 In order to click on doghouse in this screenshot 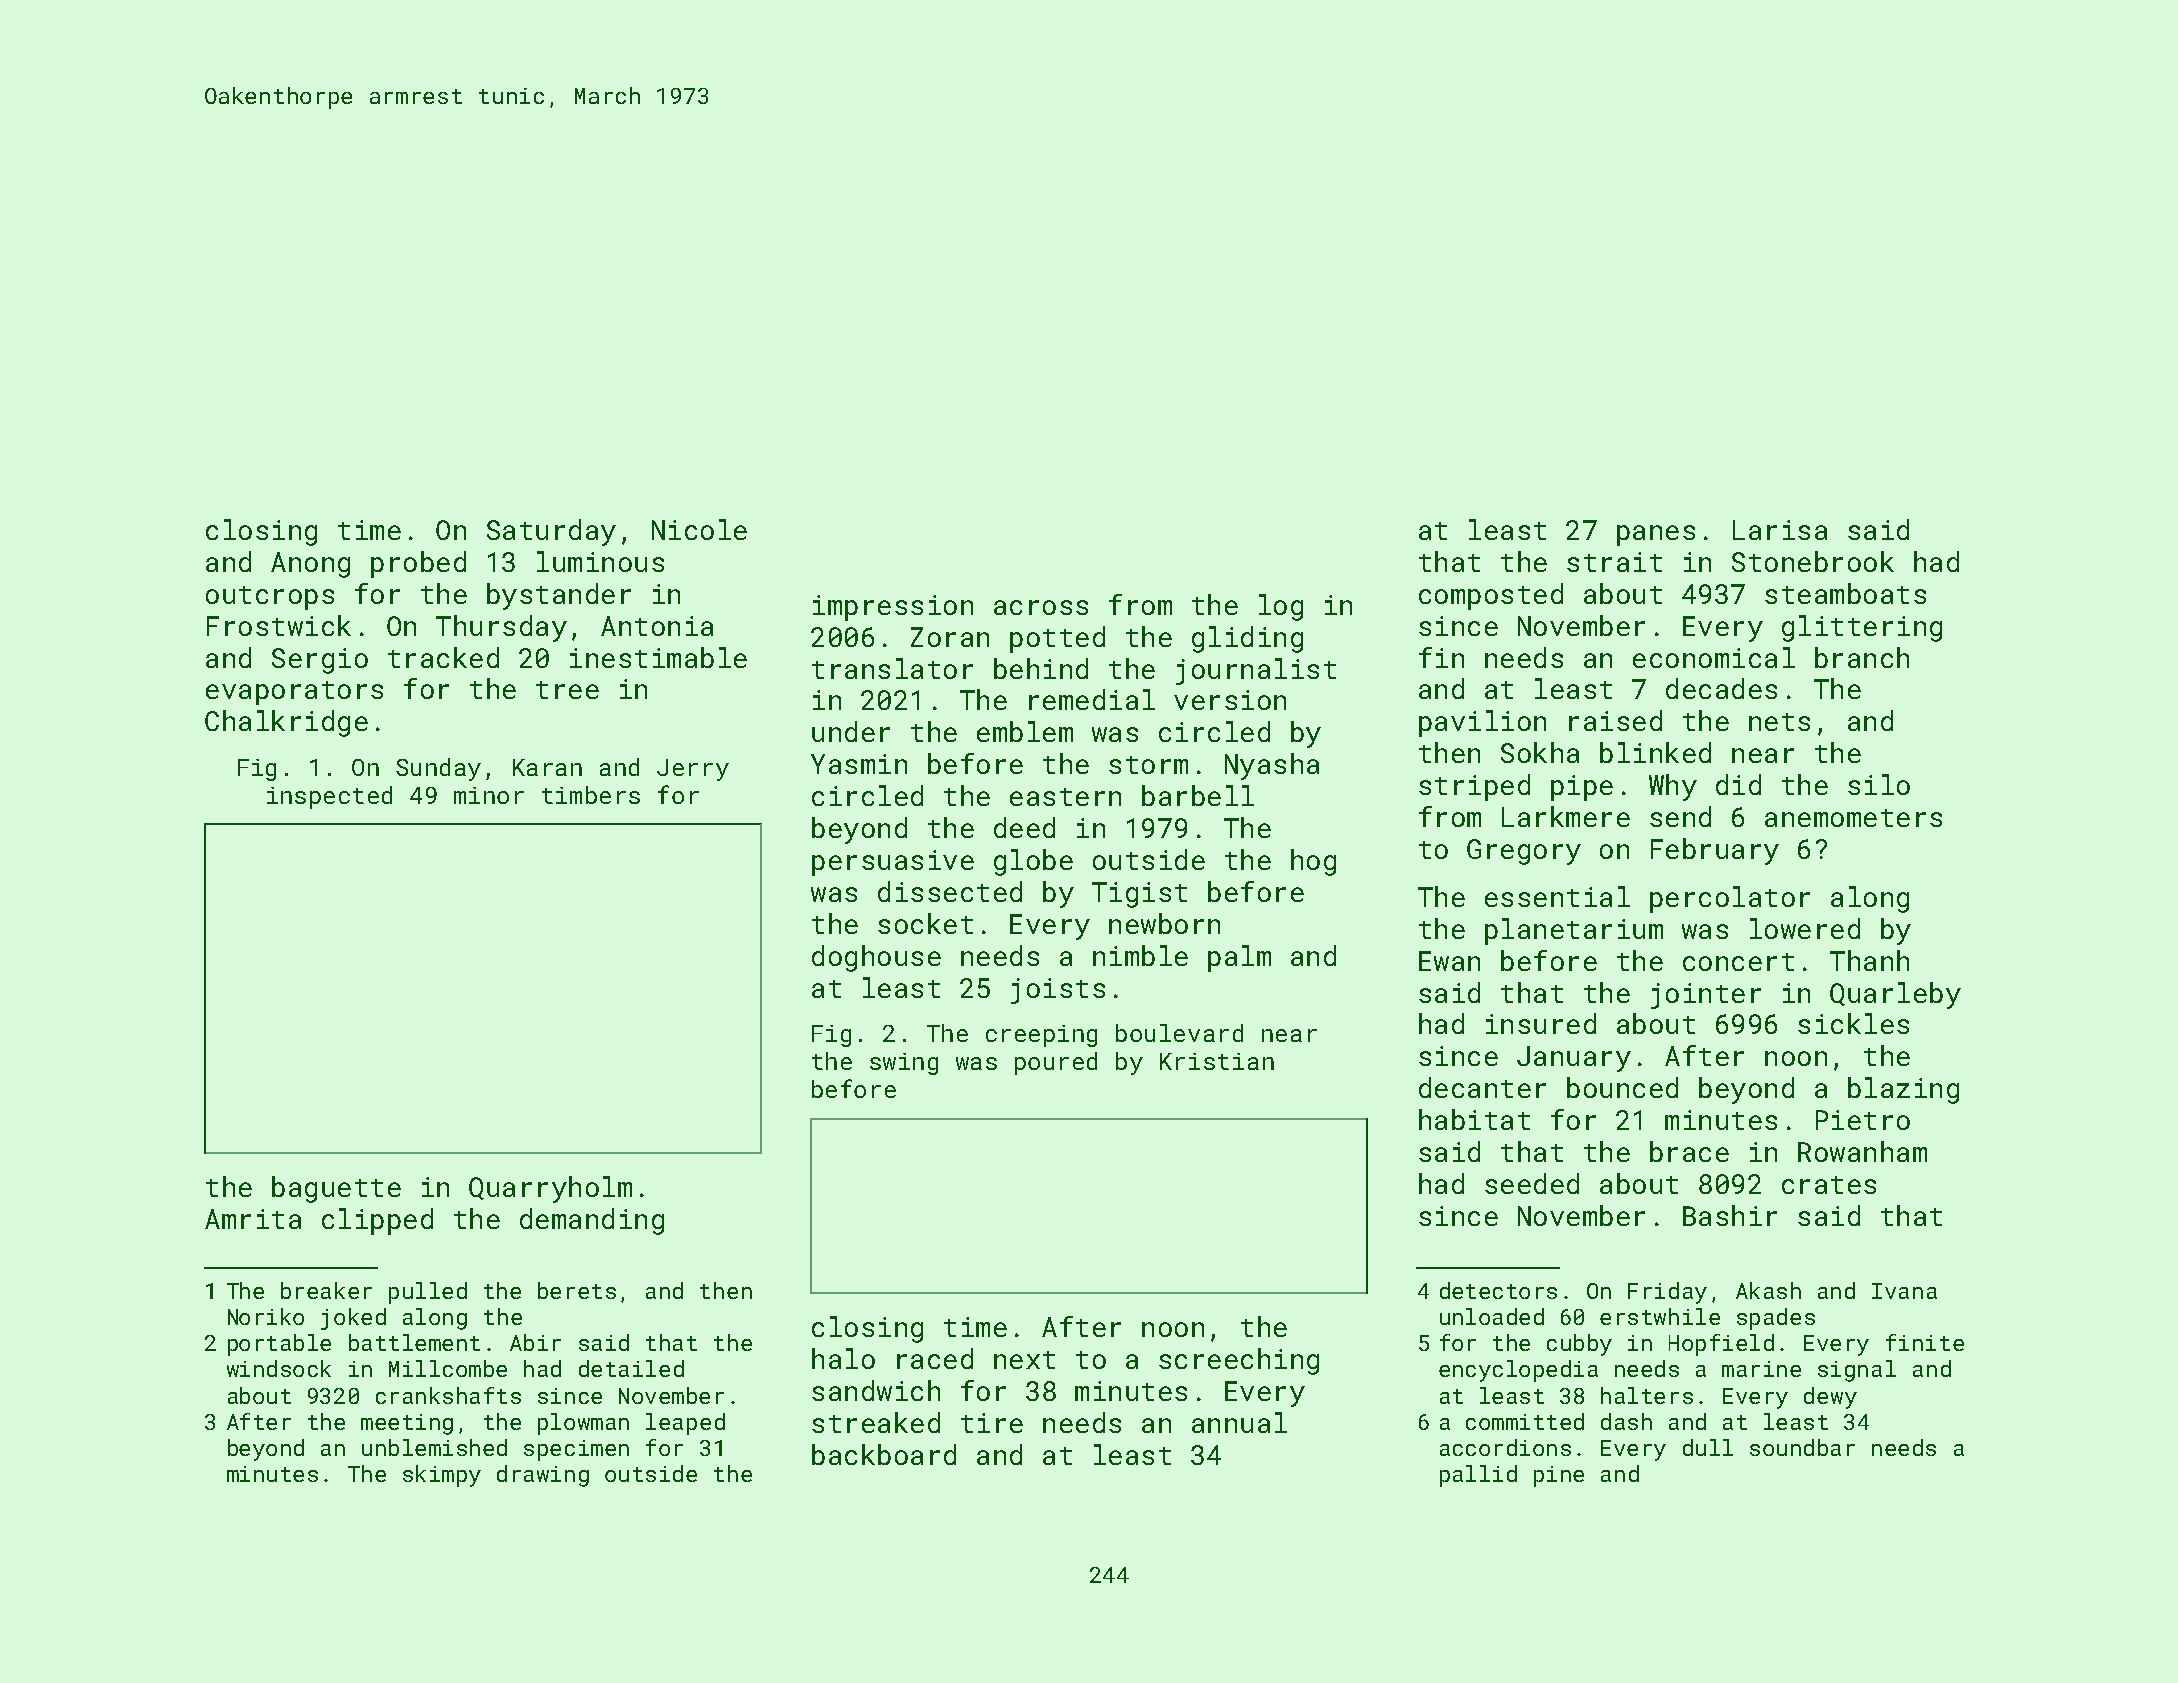, I will do `click(876, 958)`.
